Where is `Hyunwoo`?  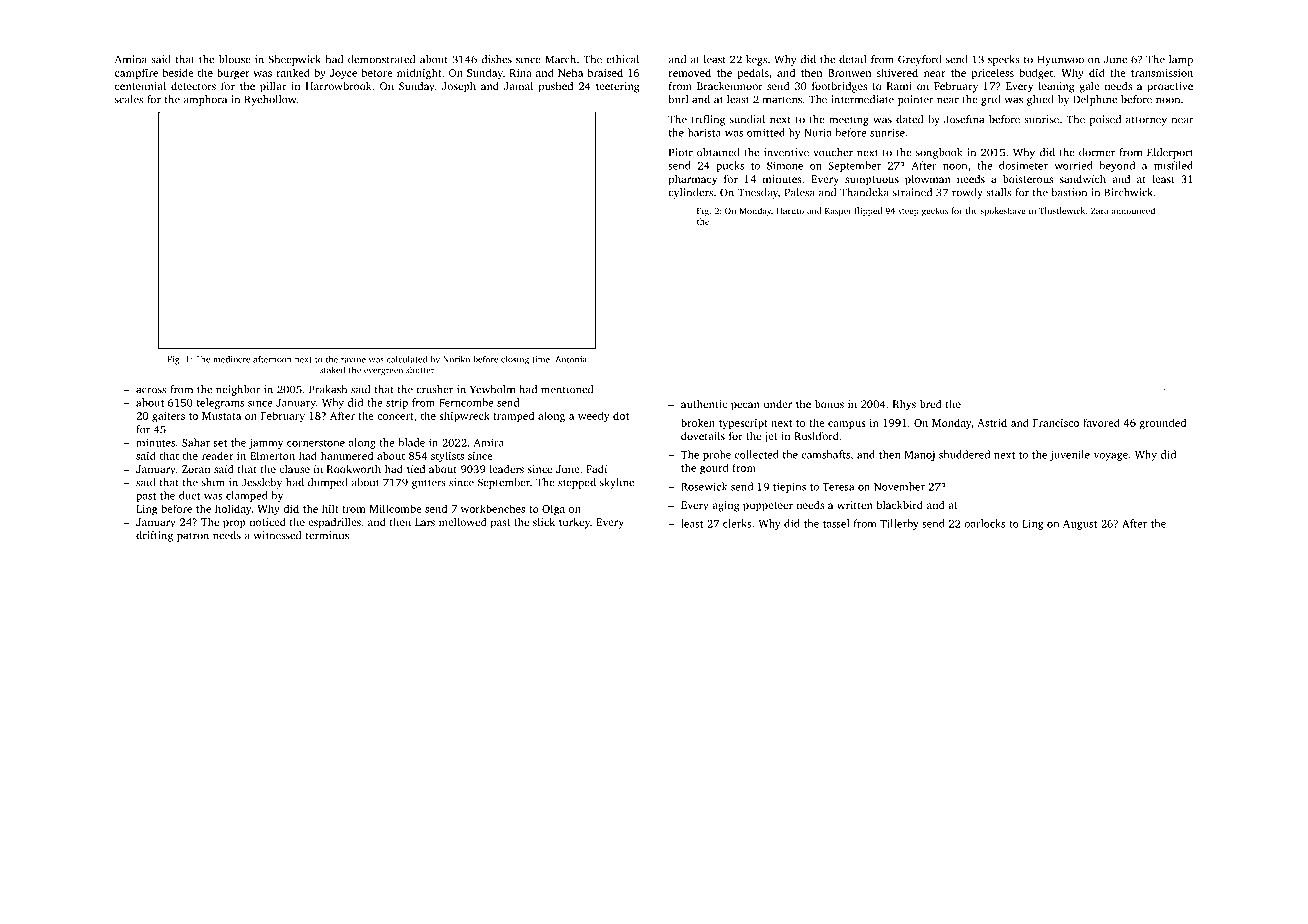
Hyunwoo is located at coordinates (1060, 60).
